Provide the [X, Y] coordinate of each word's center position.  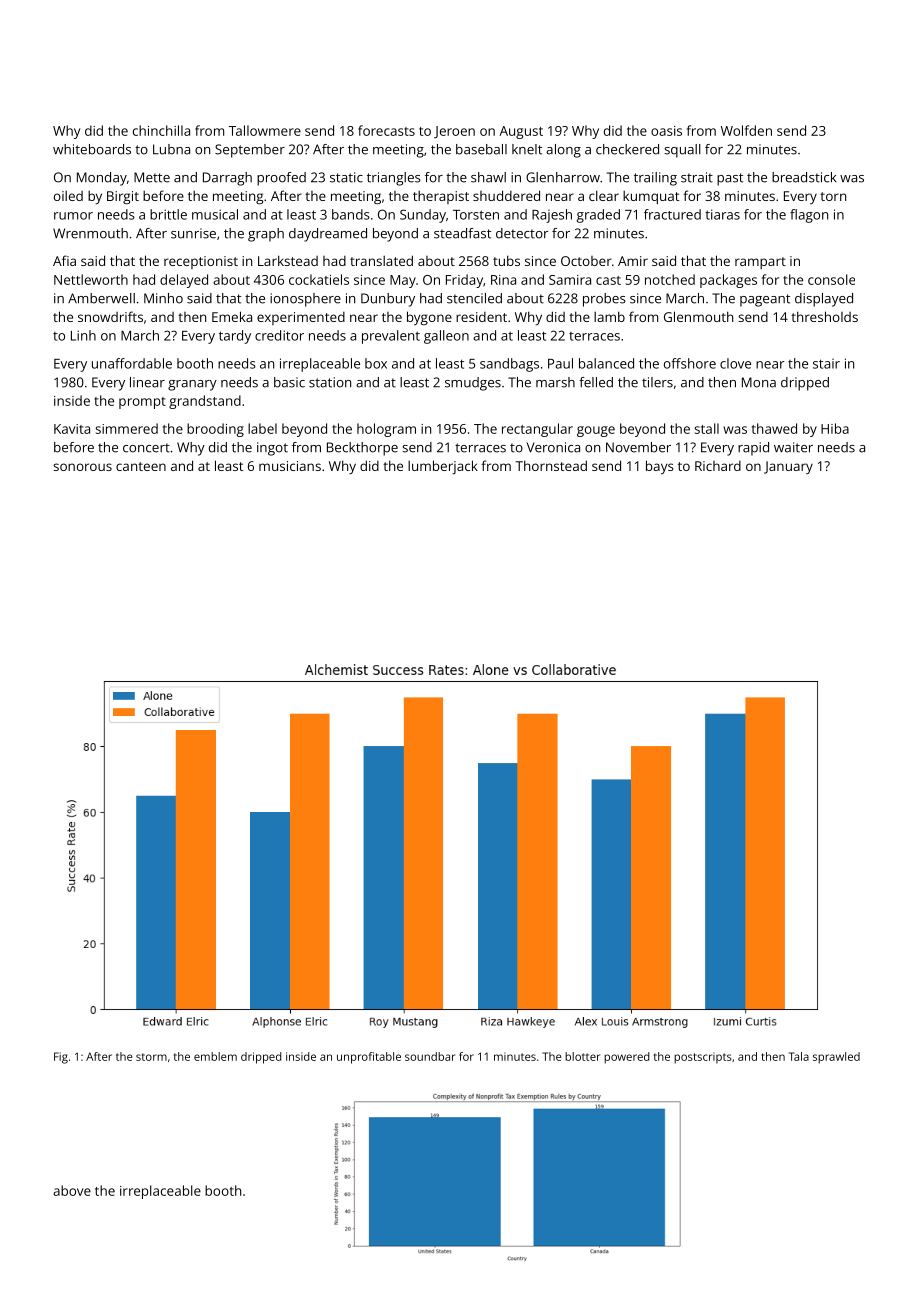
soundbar [430, 1056]
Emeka [232, 316]
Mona [759, 382]
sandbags [509, 365]
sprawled [836, 1058]
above [72, 1190]
